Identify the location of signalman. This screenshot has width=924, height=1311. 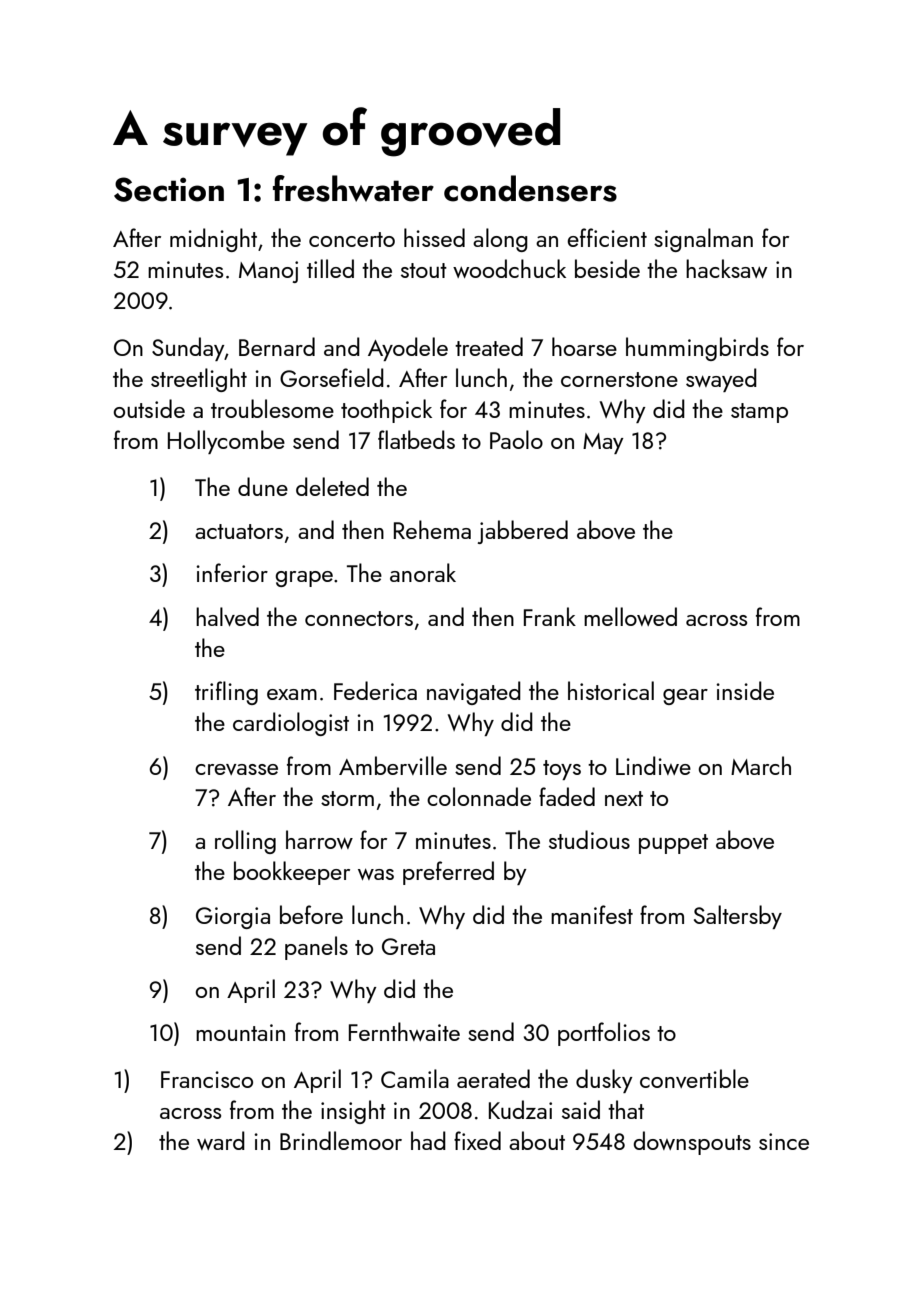
(703, 240).
